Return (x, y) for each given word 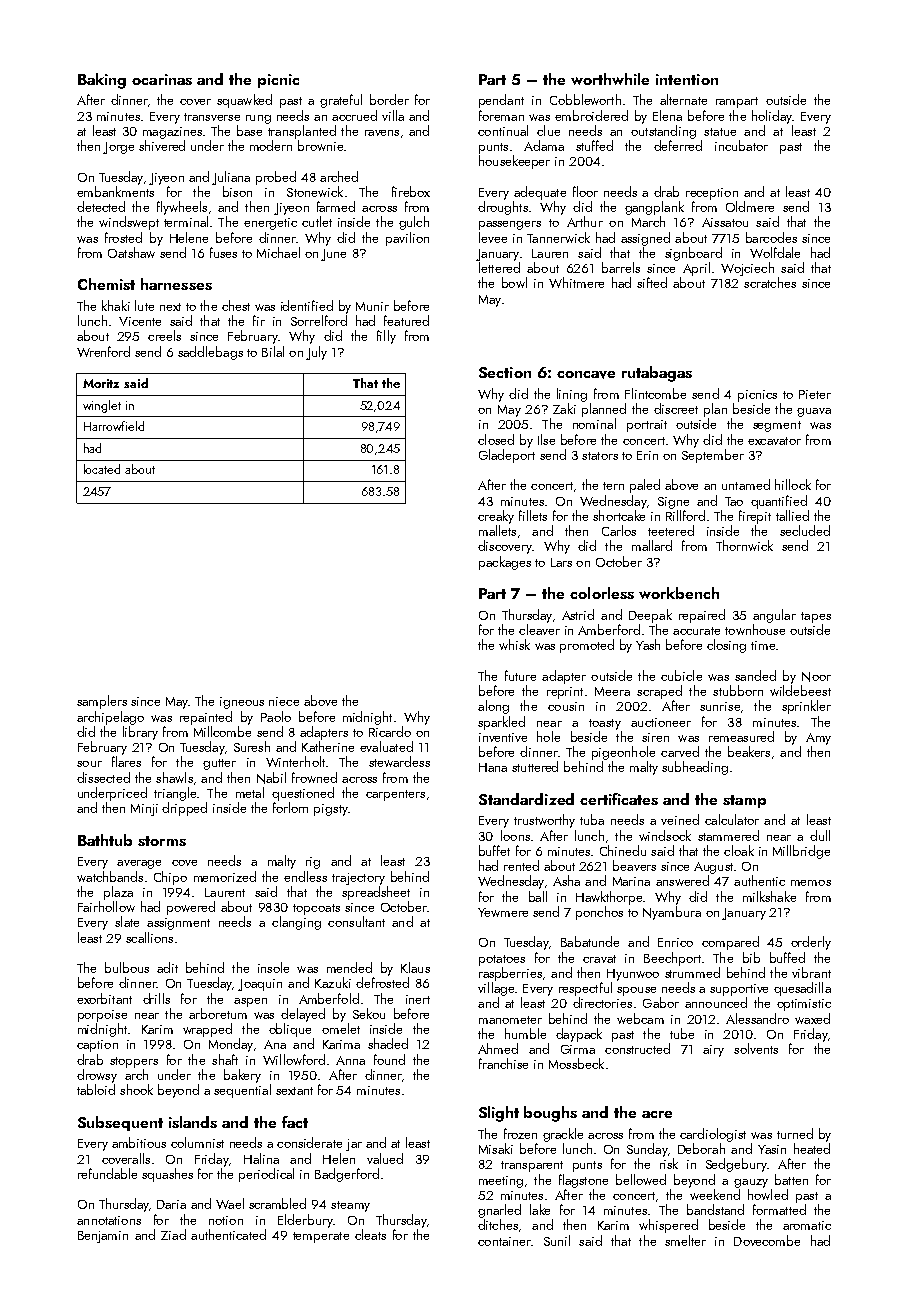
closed (496, 439)
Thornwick (744, 545)
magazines (172, 133)
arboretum (218, 1013)
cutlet (317, 221)
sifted (652, 282)
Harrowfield (114, 426)
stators (600, 456)
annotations (109, 1220)
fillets (533, 515)
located (102, 469)
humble (525, 1033)
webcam (640, 1018)
